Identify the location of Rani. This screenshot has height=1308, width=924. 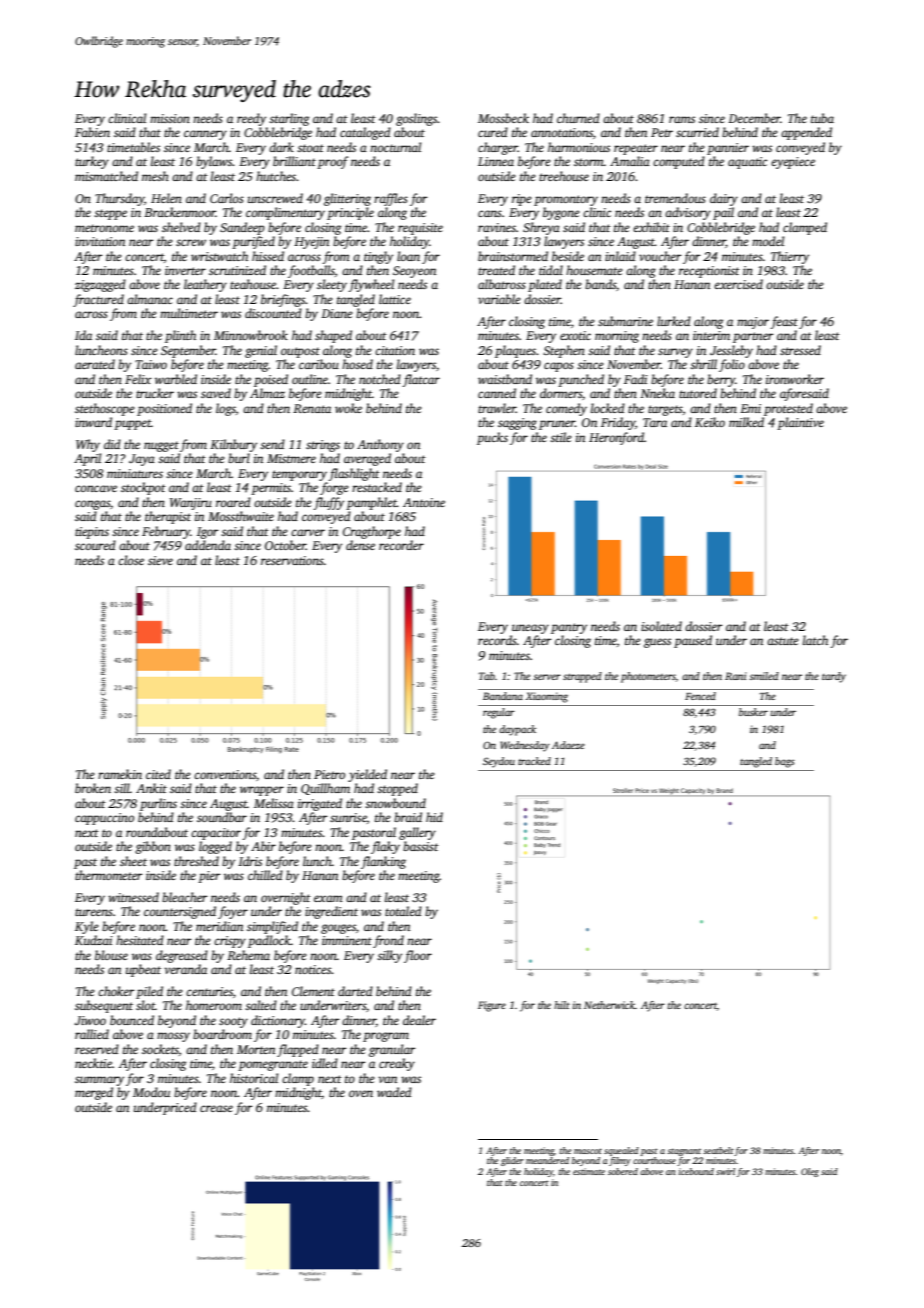
(736, 676).
